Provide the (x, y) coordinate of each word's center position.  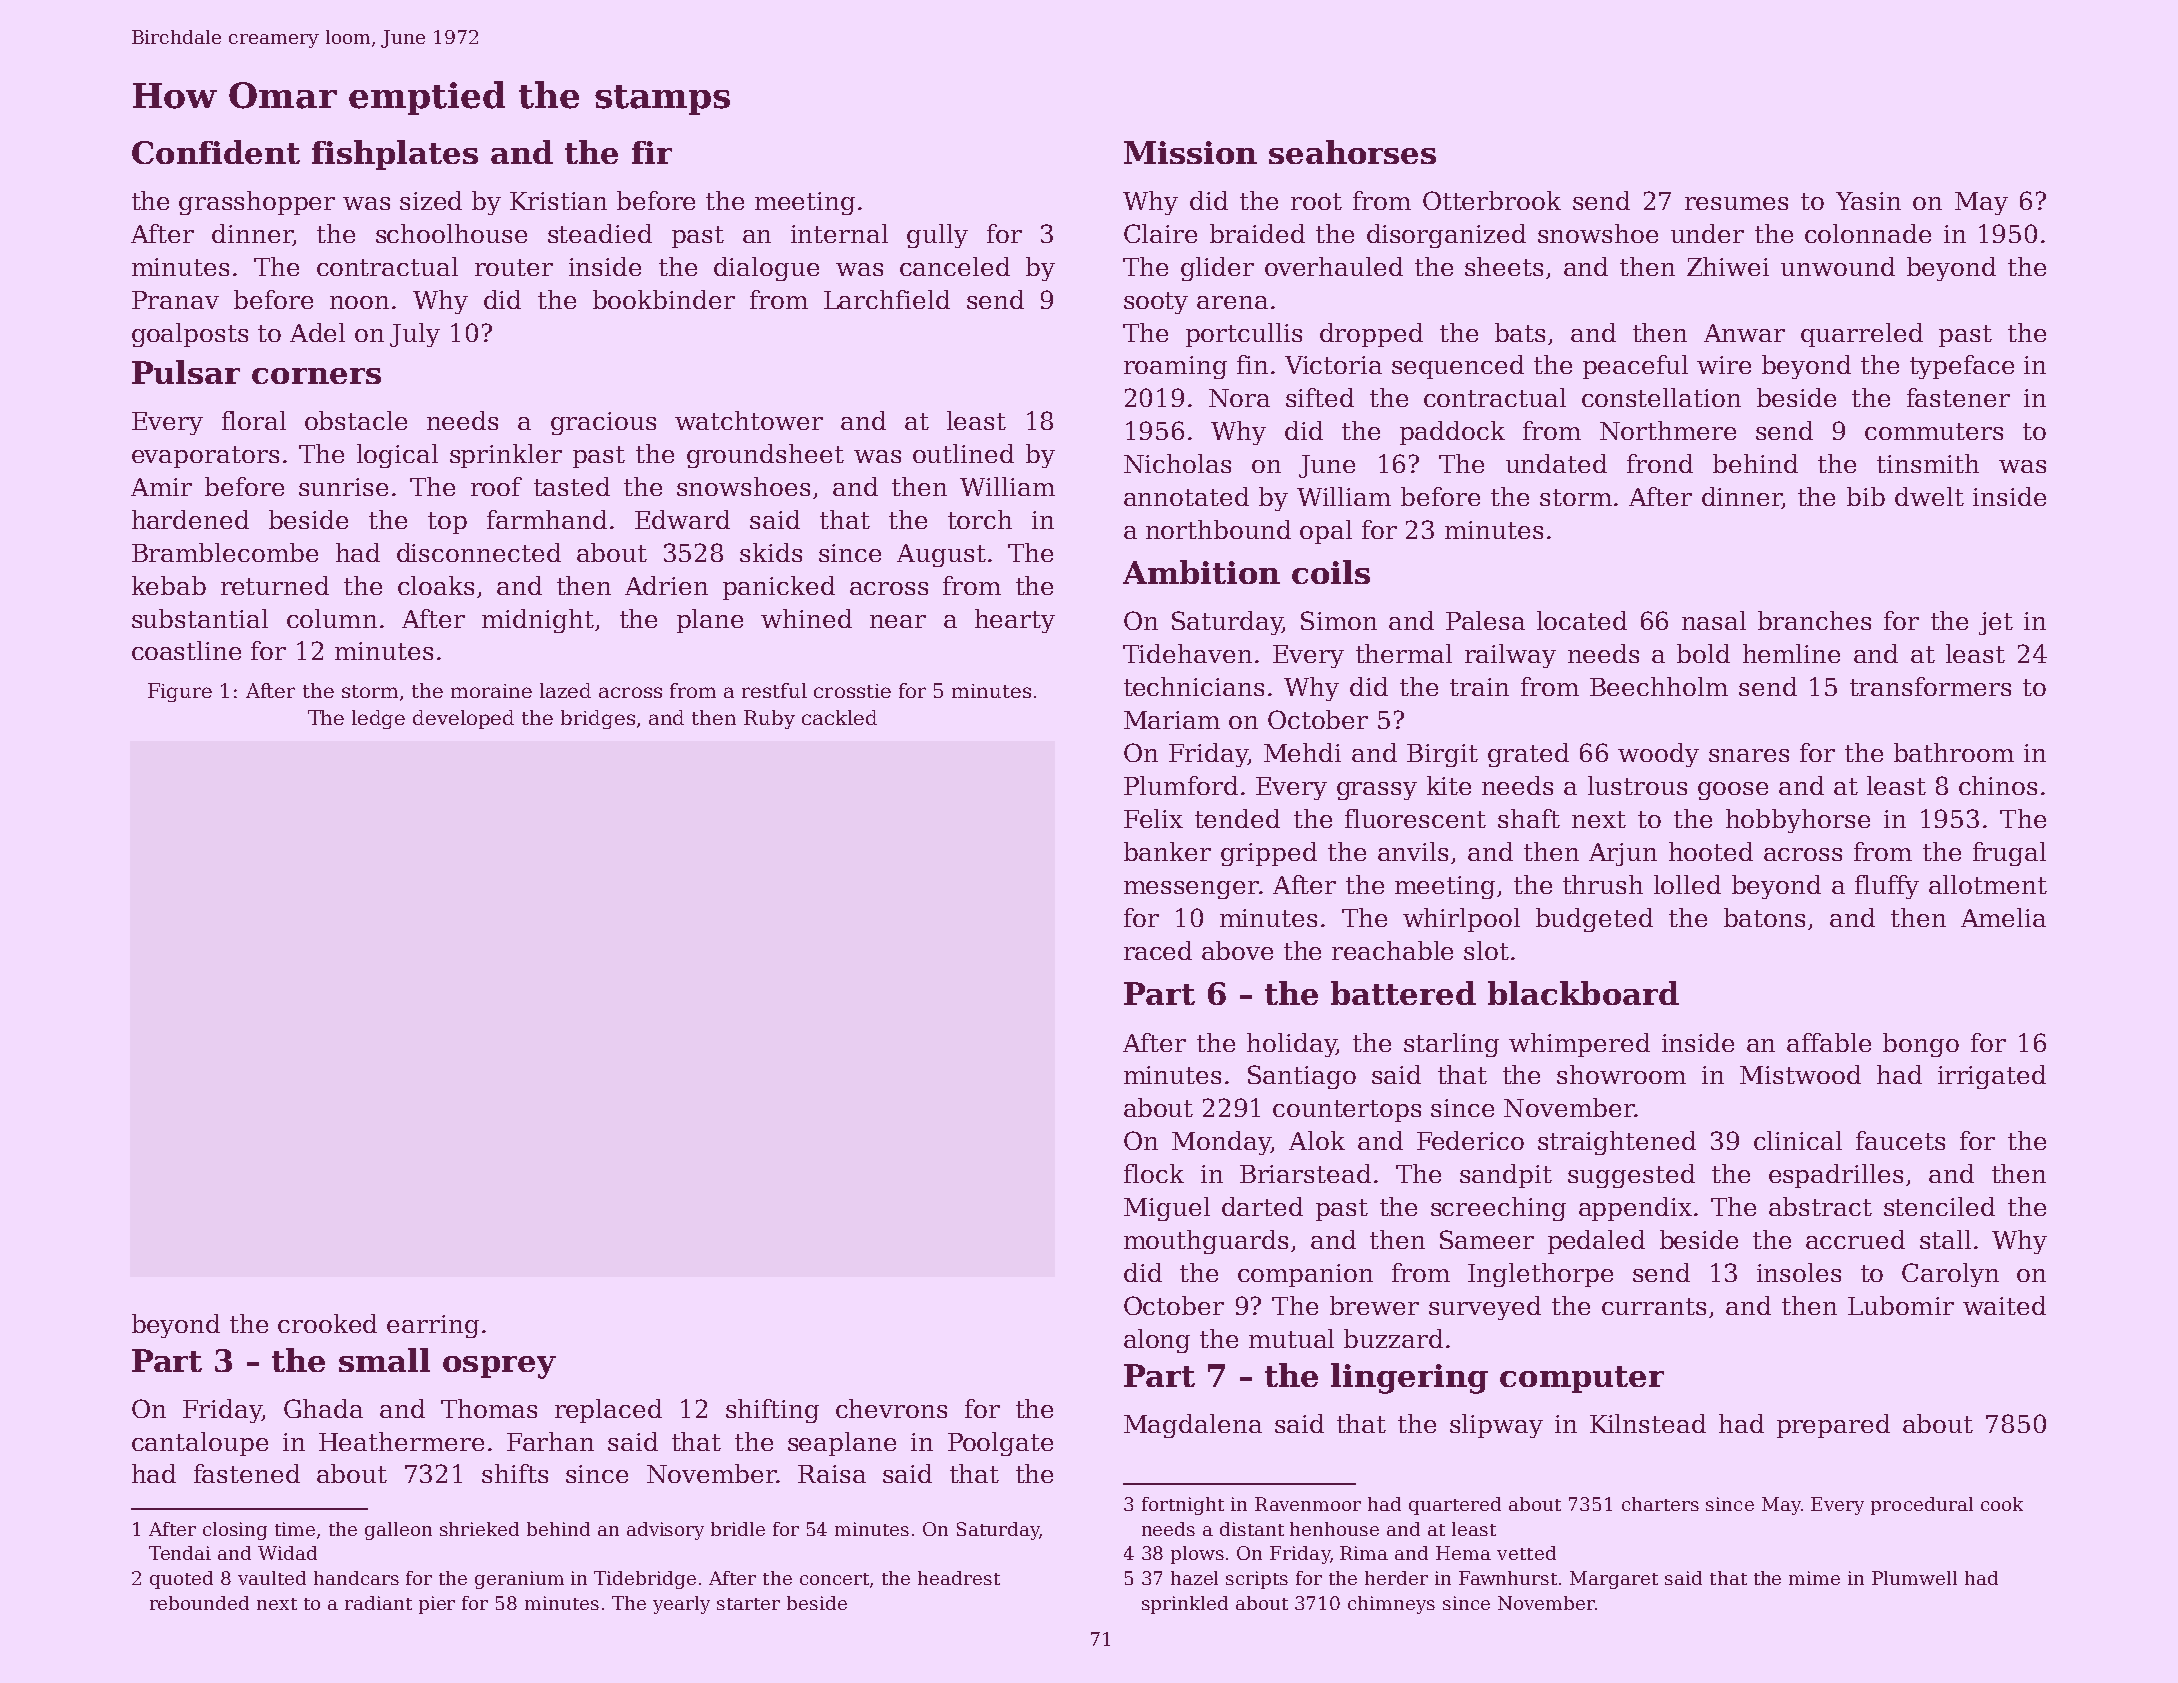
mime (1814, 1578)
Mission (1190, 152)
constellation (1661, 397)
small (384, 1360)
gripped (1269, 854)
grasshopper (257, 203)
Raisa (832, 1474)
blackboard (1583, 993)
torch (980, 519)
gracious (603, 423)
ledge (378, 719)
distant (1252, 1529)
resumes (1736, 203)
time (295, 1529)
